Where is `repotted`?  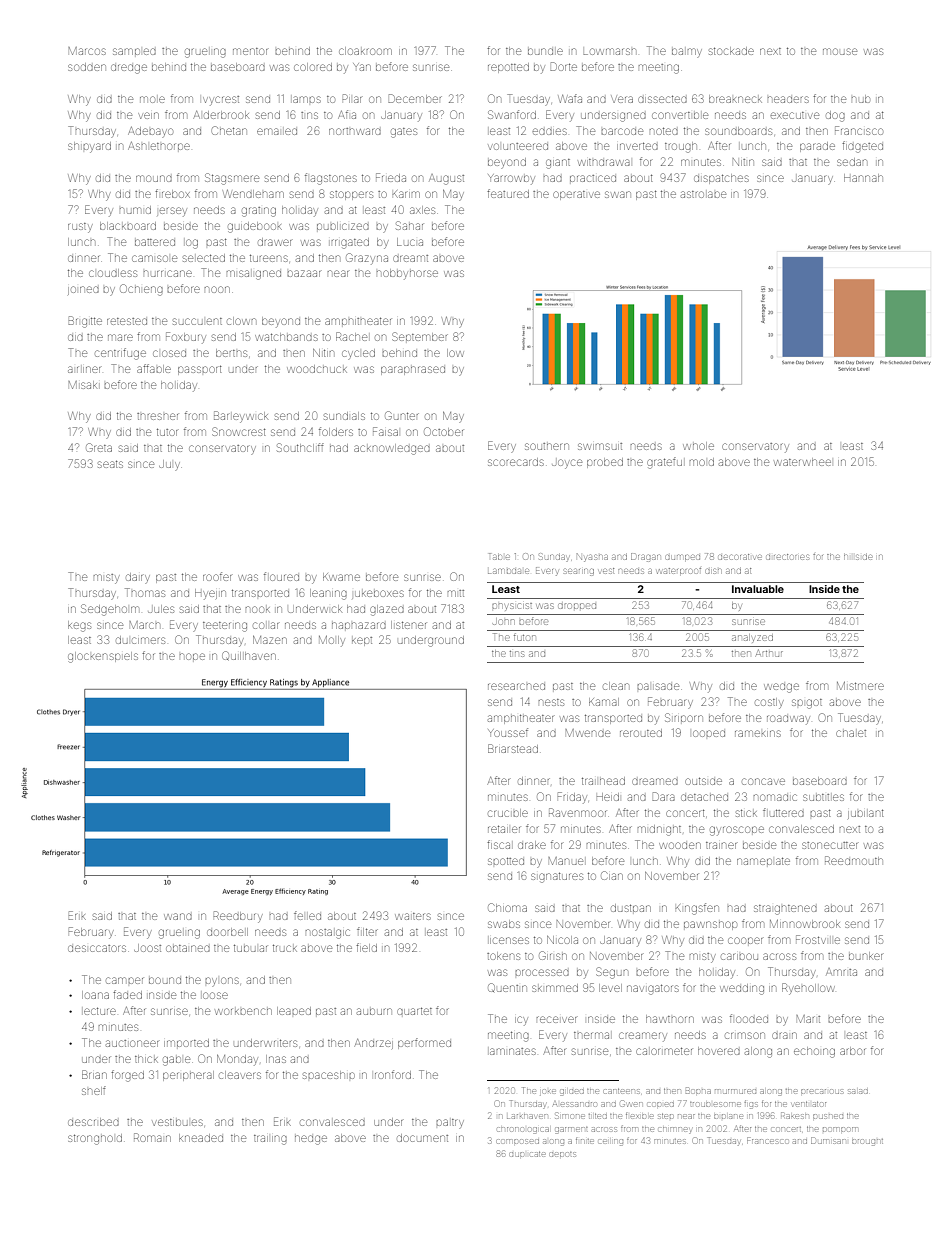
repotted is located at coordinates (508, 68).
